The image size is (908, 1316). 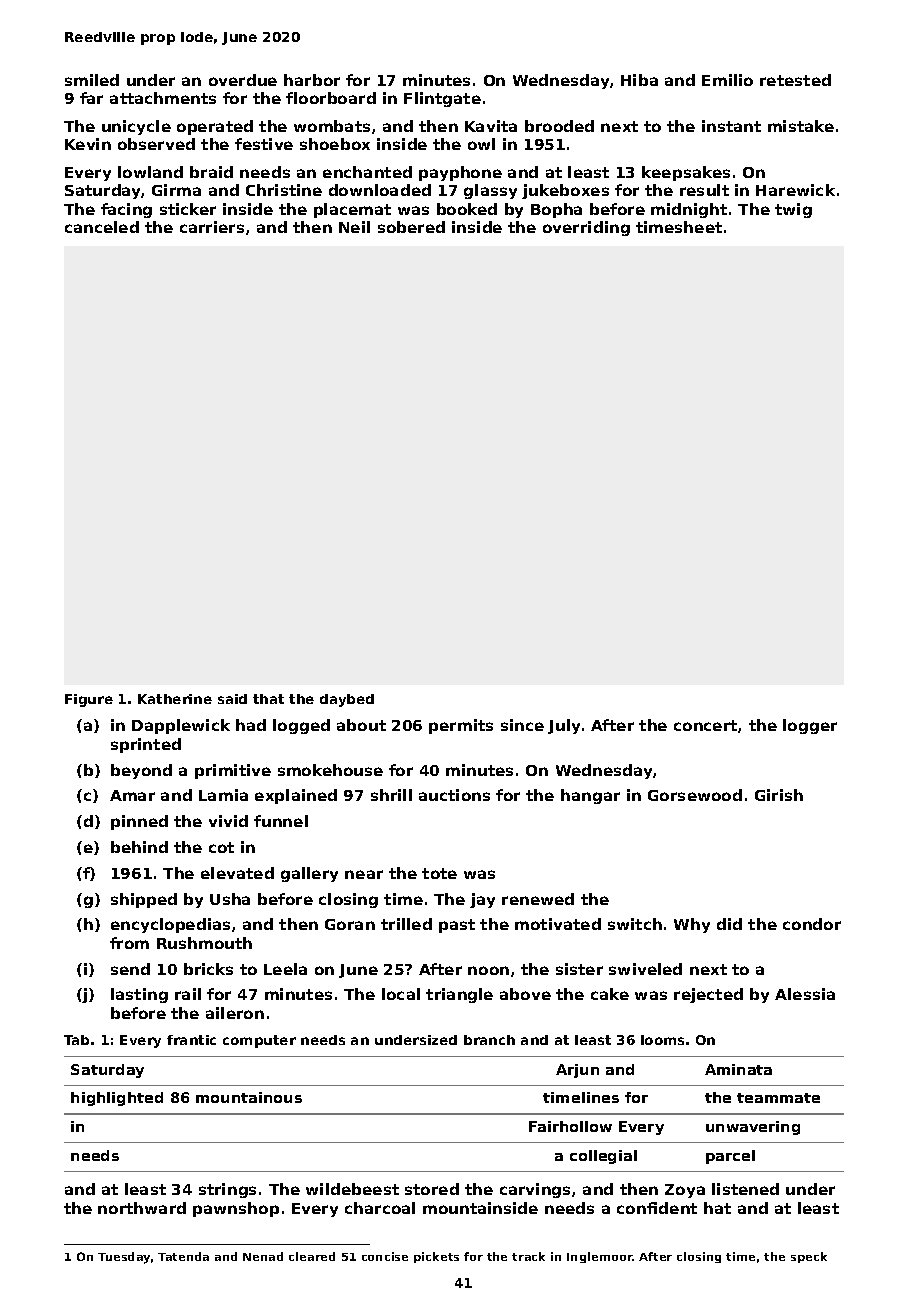 I want to click on trilled, so click(x=406, y=924).
